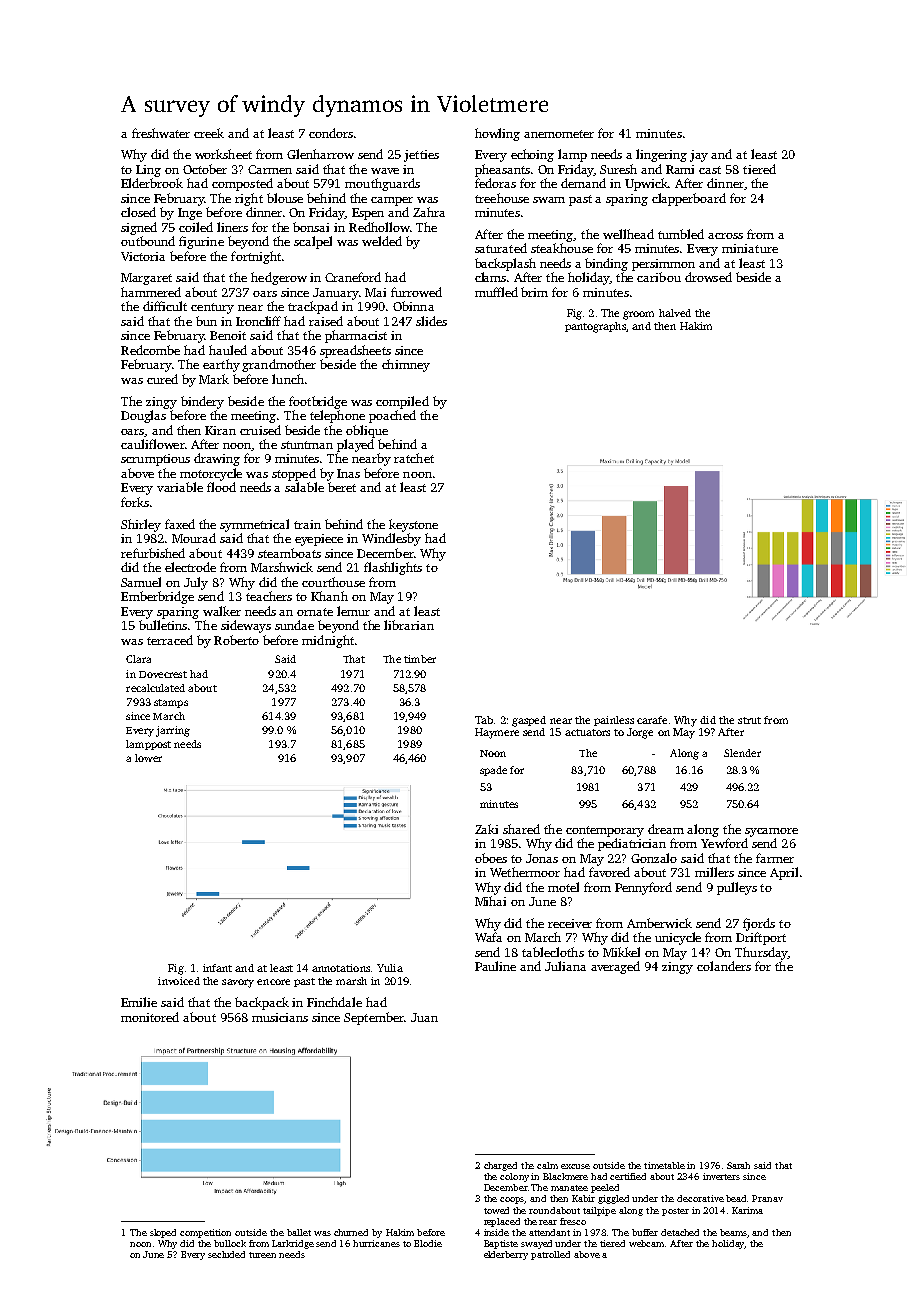 The image size is (924, 1308). I want to click on charged, so click(500, 1166).
